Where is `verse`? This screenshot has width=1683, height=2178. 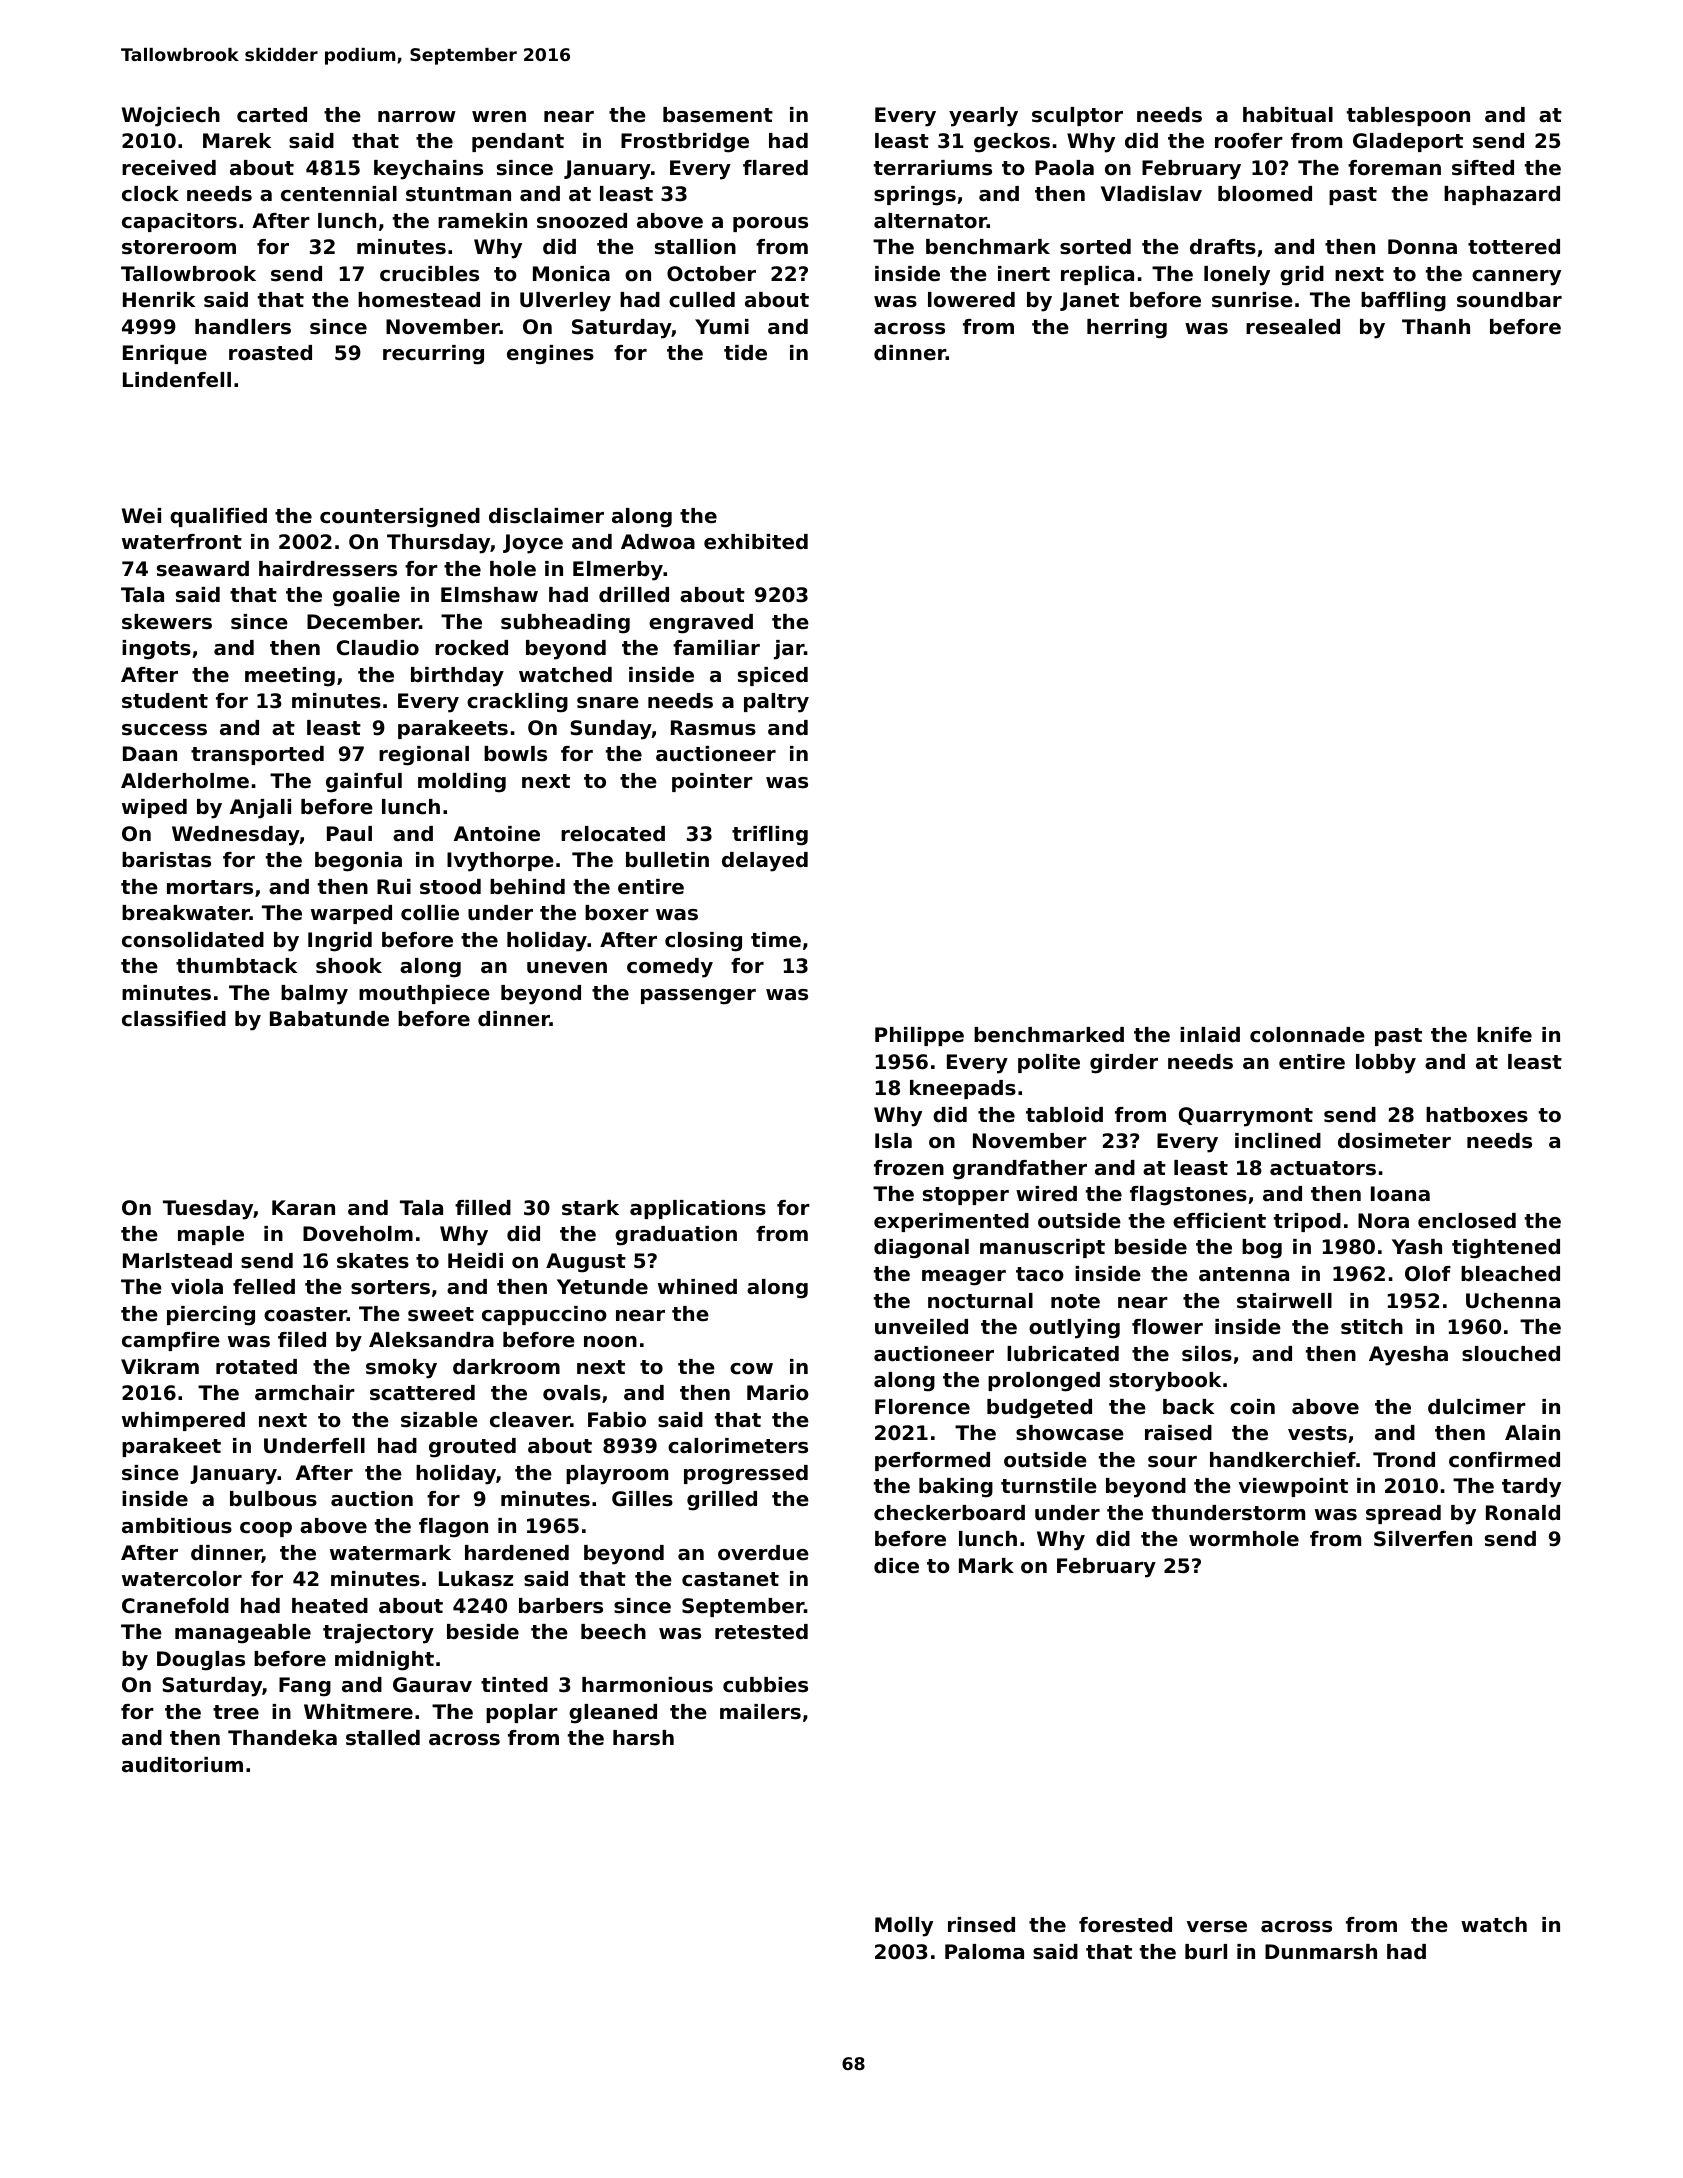
verse is located at coordinates (1217, 1927).
